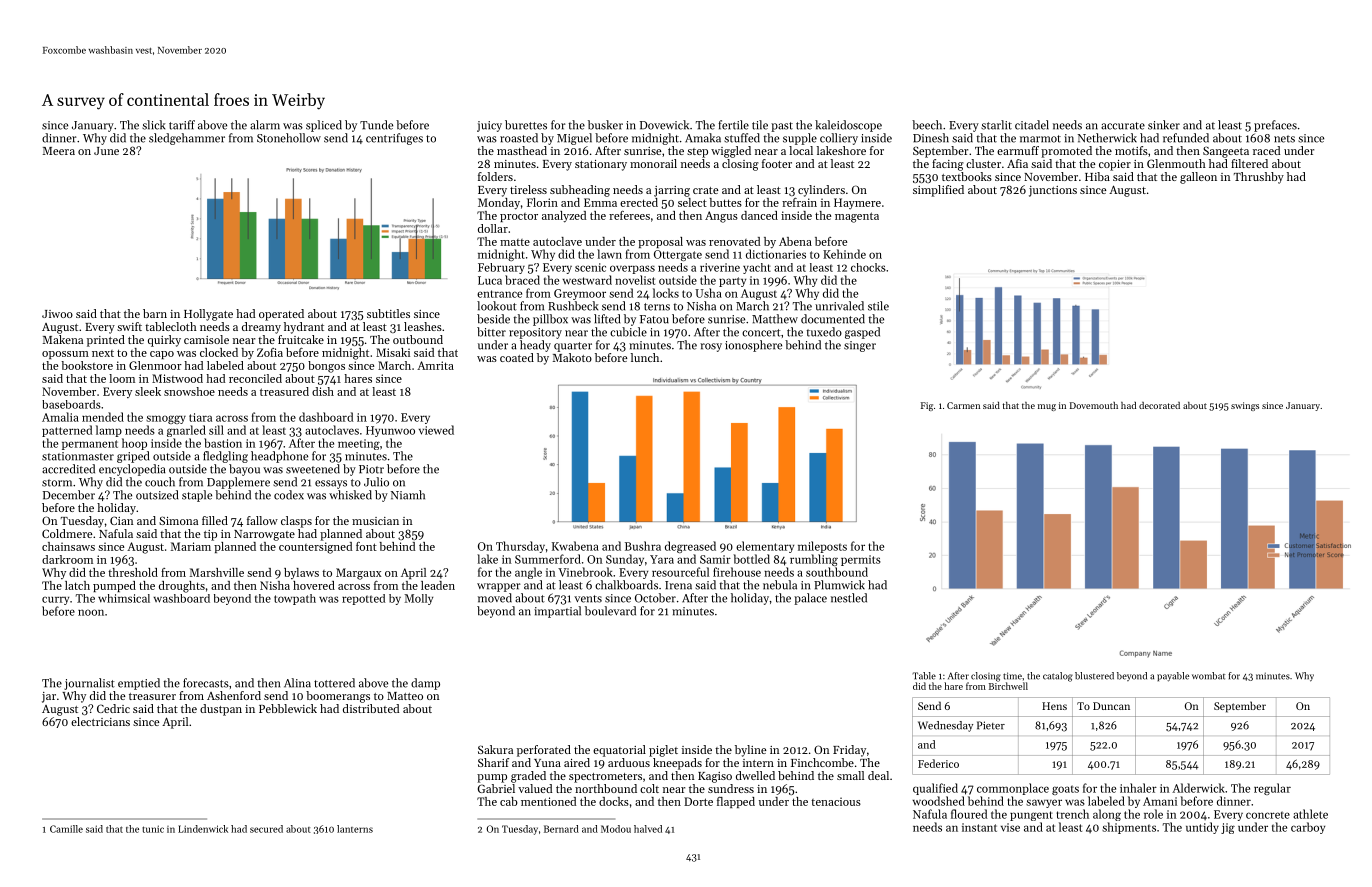 This document has width=1372, height=887. Describe the element at coordinates (59, 151) in the document. I see `Meera` at that location.
